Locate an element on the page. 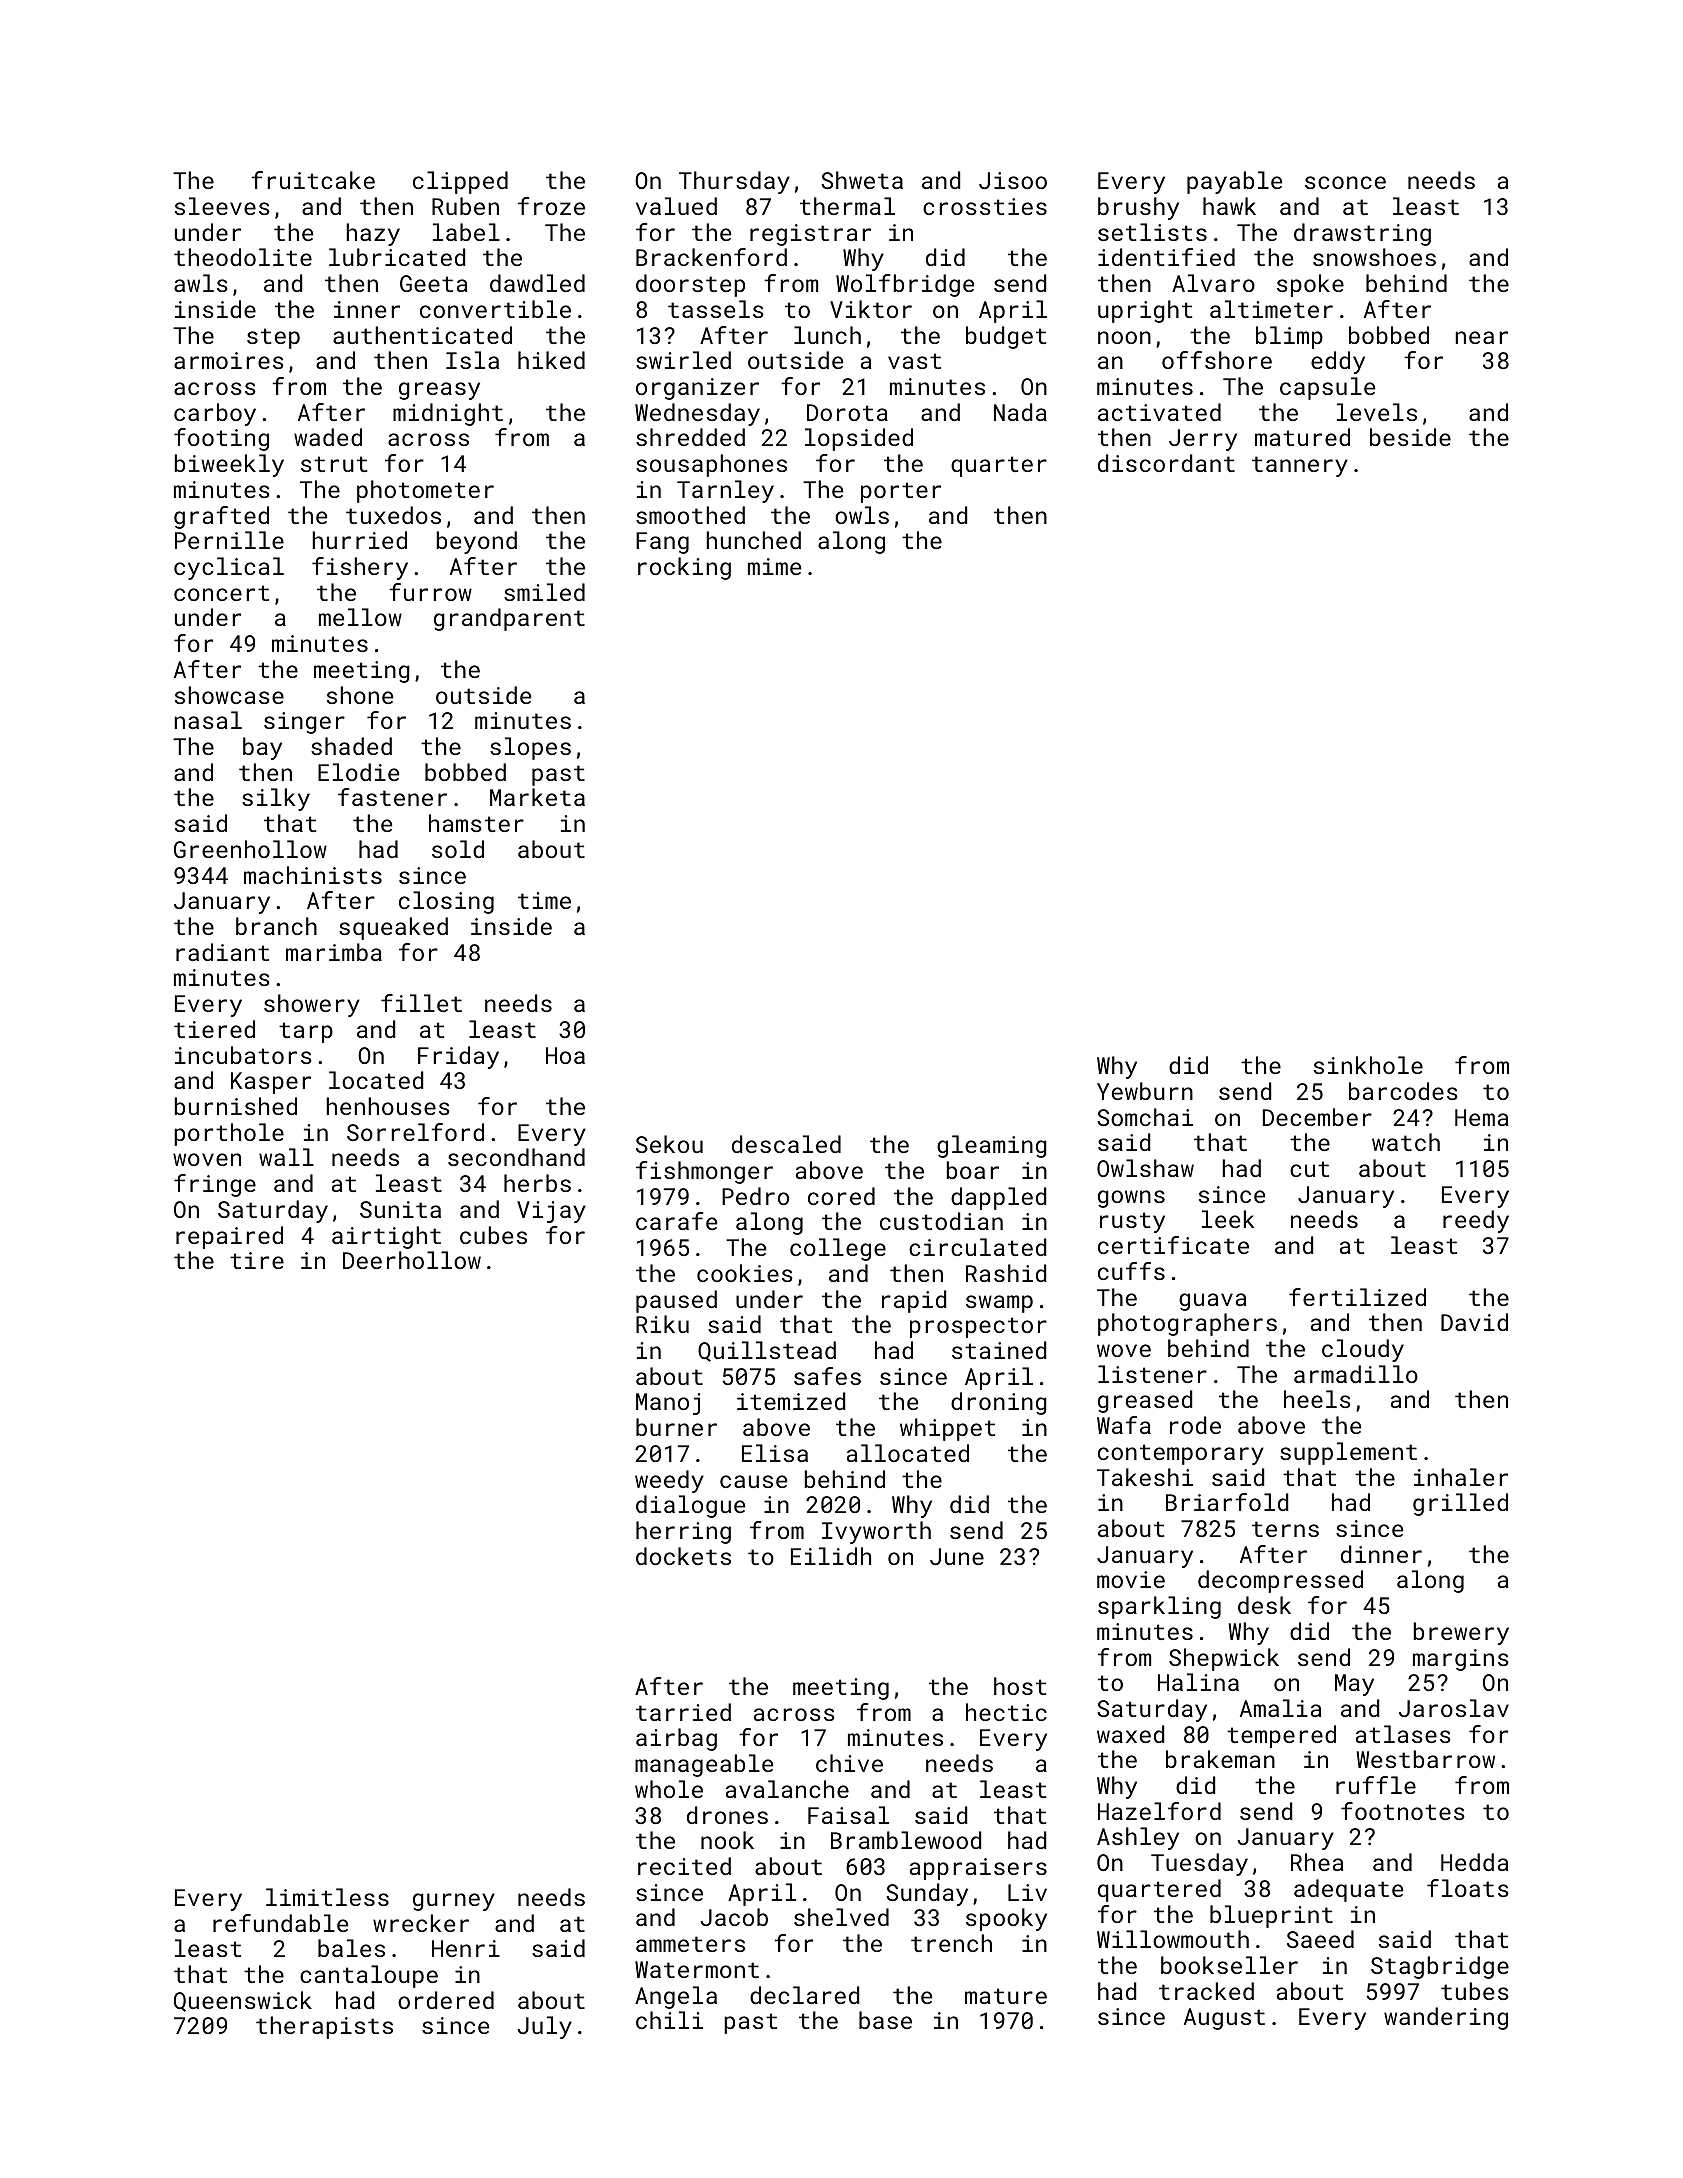  grandparent is located at coordinates (509, 619).
